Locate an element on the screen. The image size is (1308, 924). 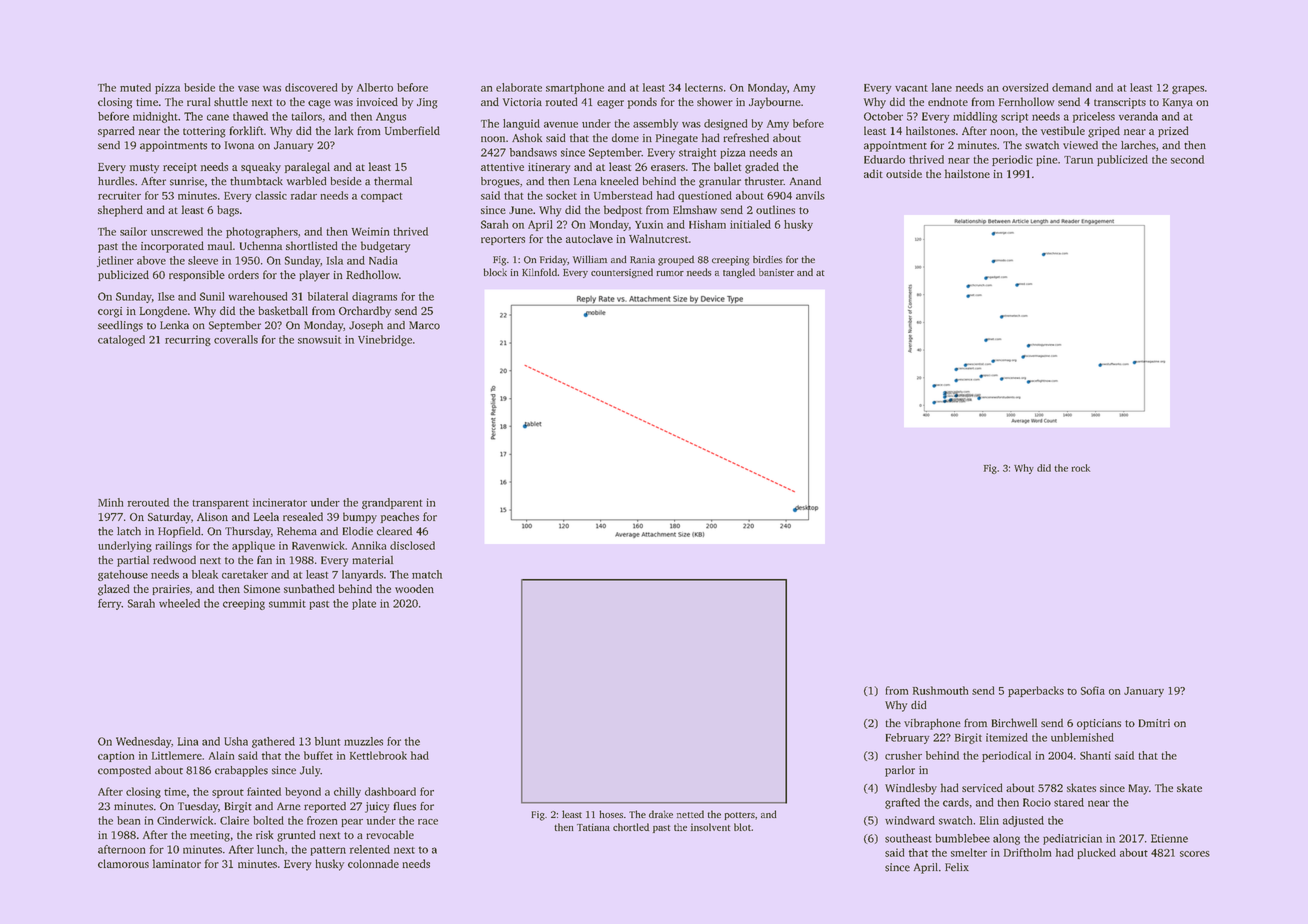
dashboard is located at coordinates (390, 791).
